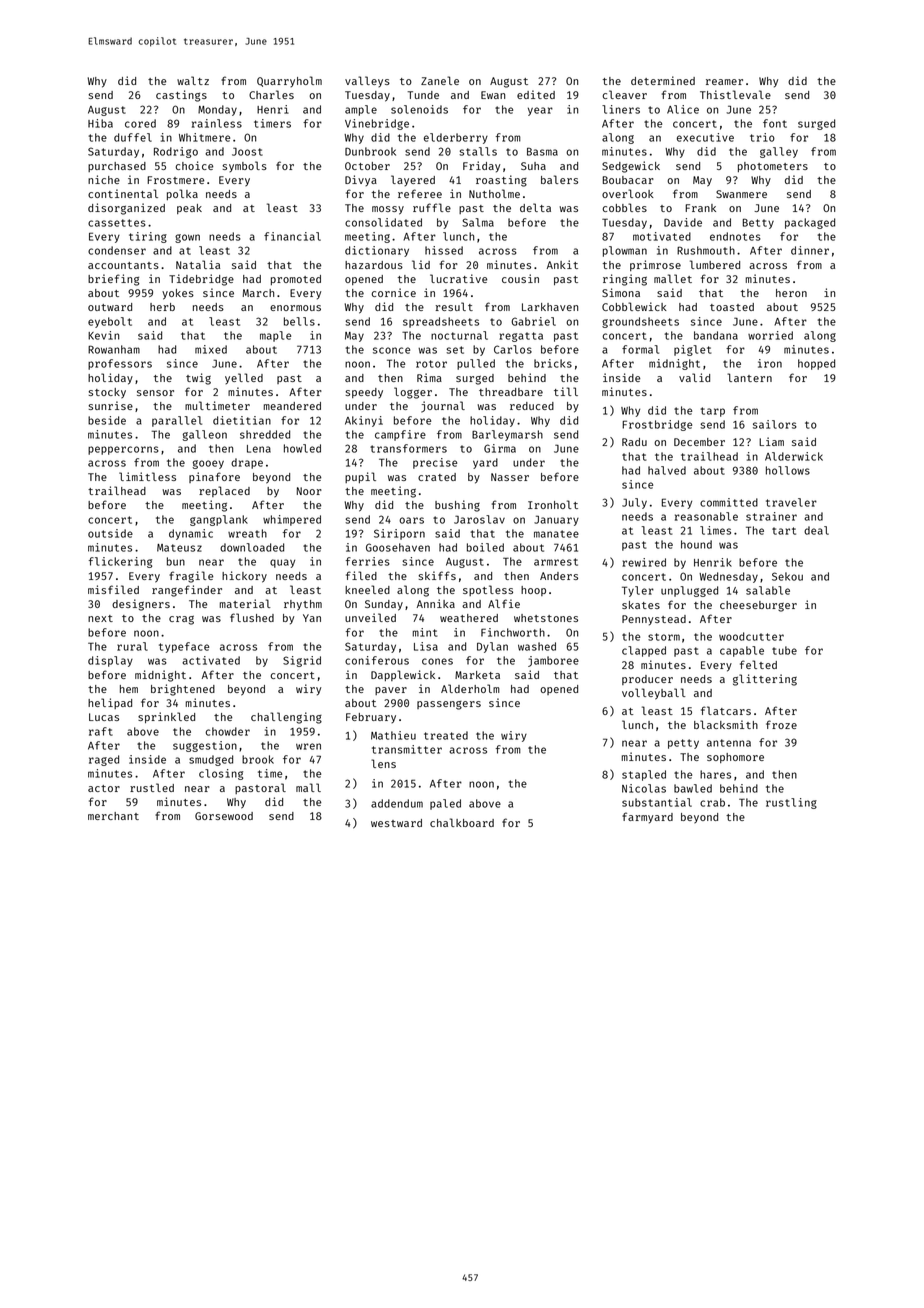 This page has width=924, height=1308. Describe the element at coordinates (520, 278) in the page. I see `cousin` at that location.
